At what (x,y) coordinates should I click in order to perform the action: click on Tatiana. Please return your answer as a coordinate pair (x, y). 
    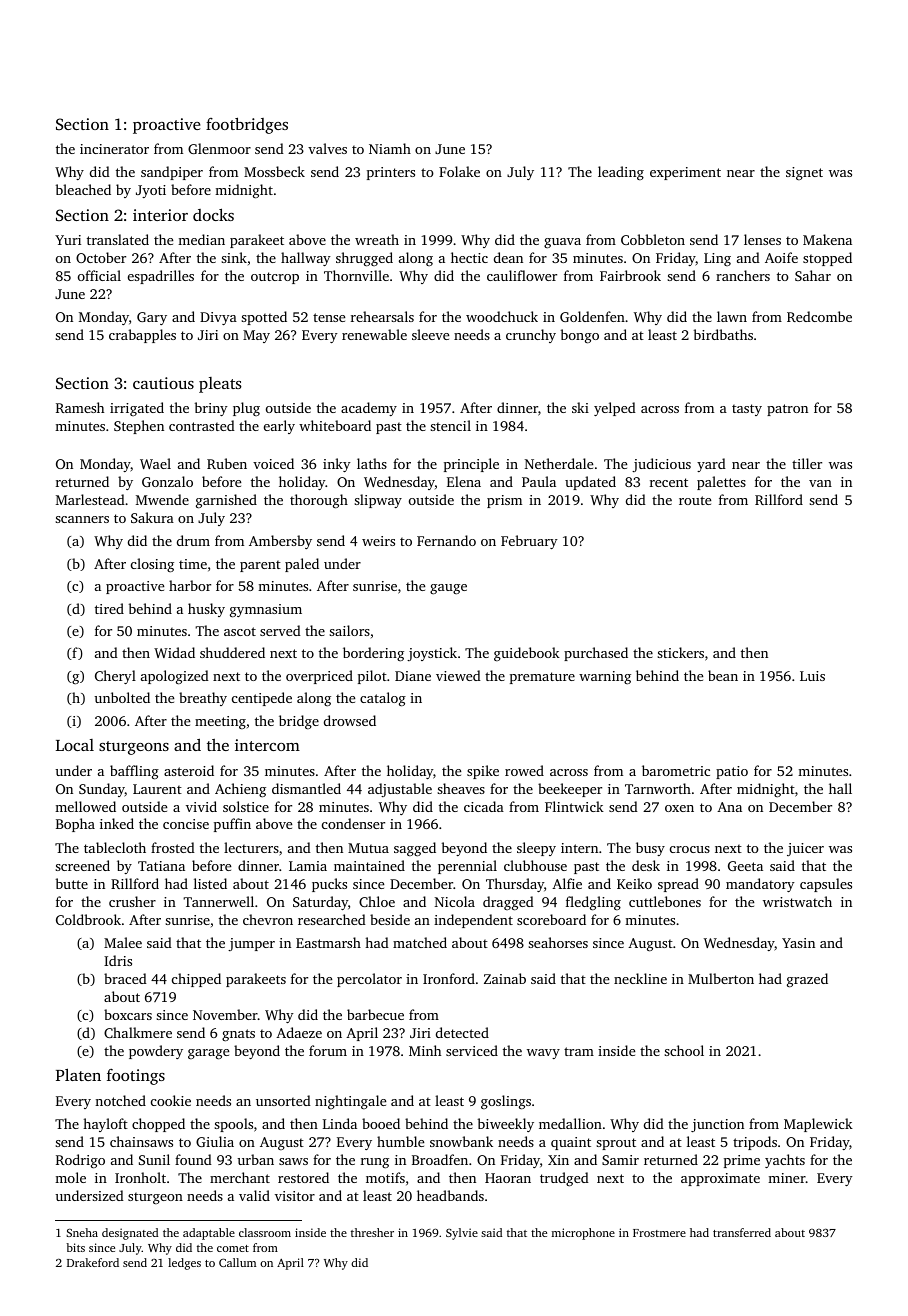
    Looking at the image, I should click on (161, 866).
